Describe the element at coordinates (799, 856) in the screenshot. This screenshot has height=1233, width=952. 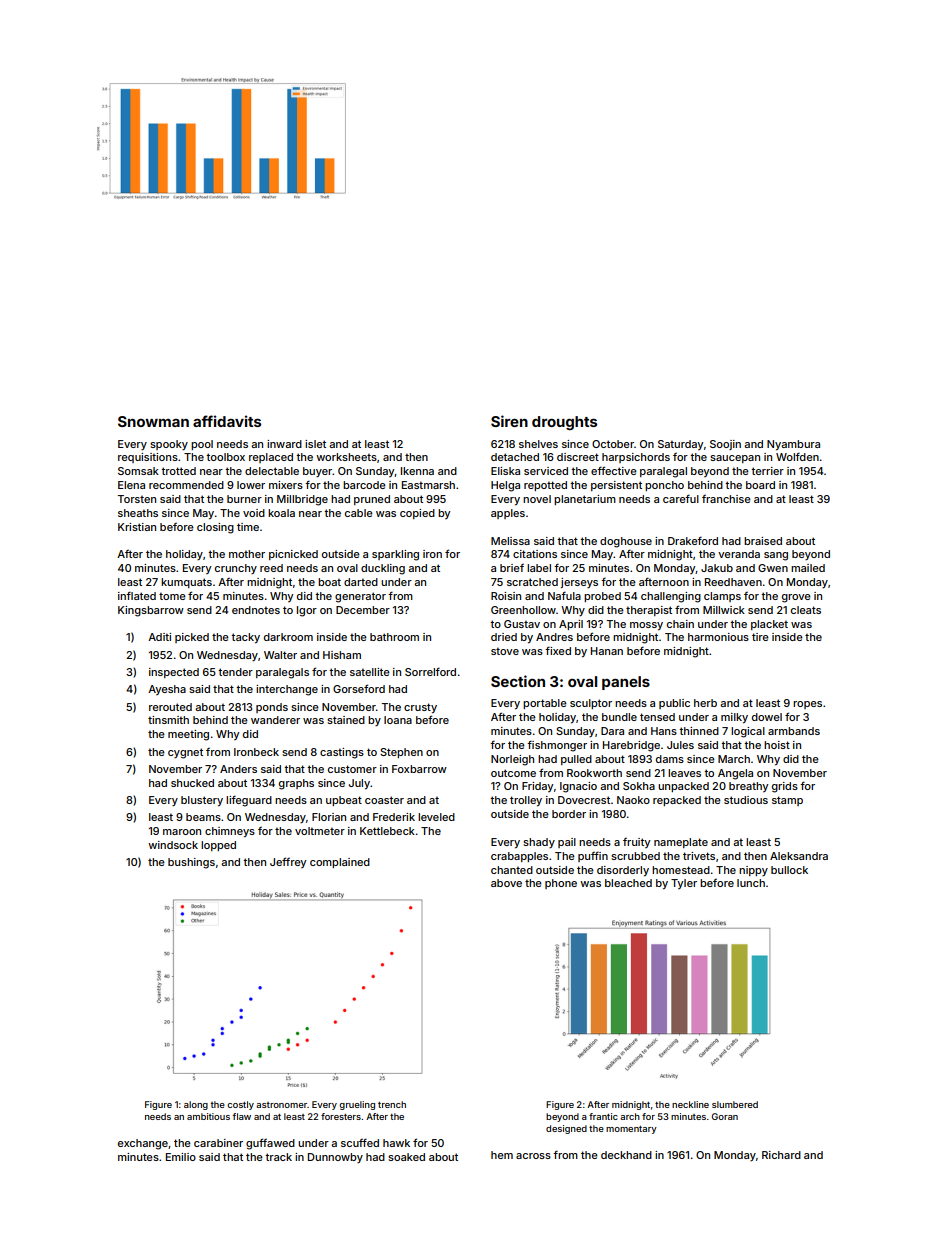
I see `Aleksandra` at that location.
